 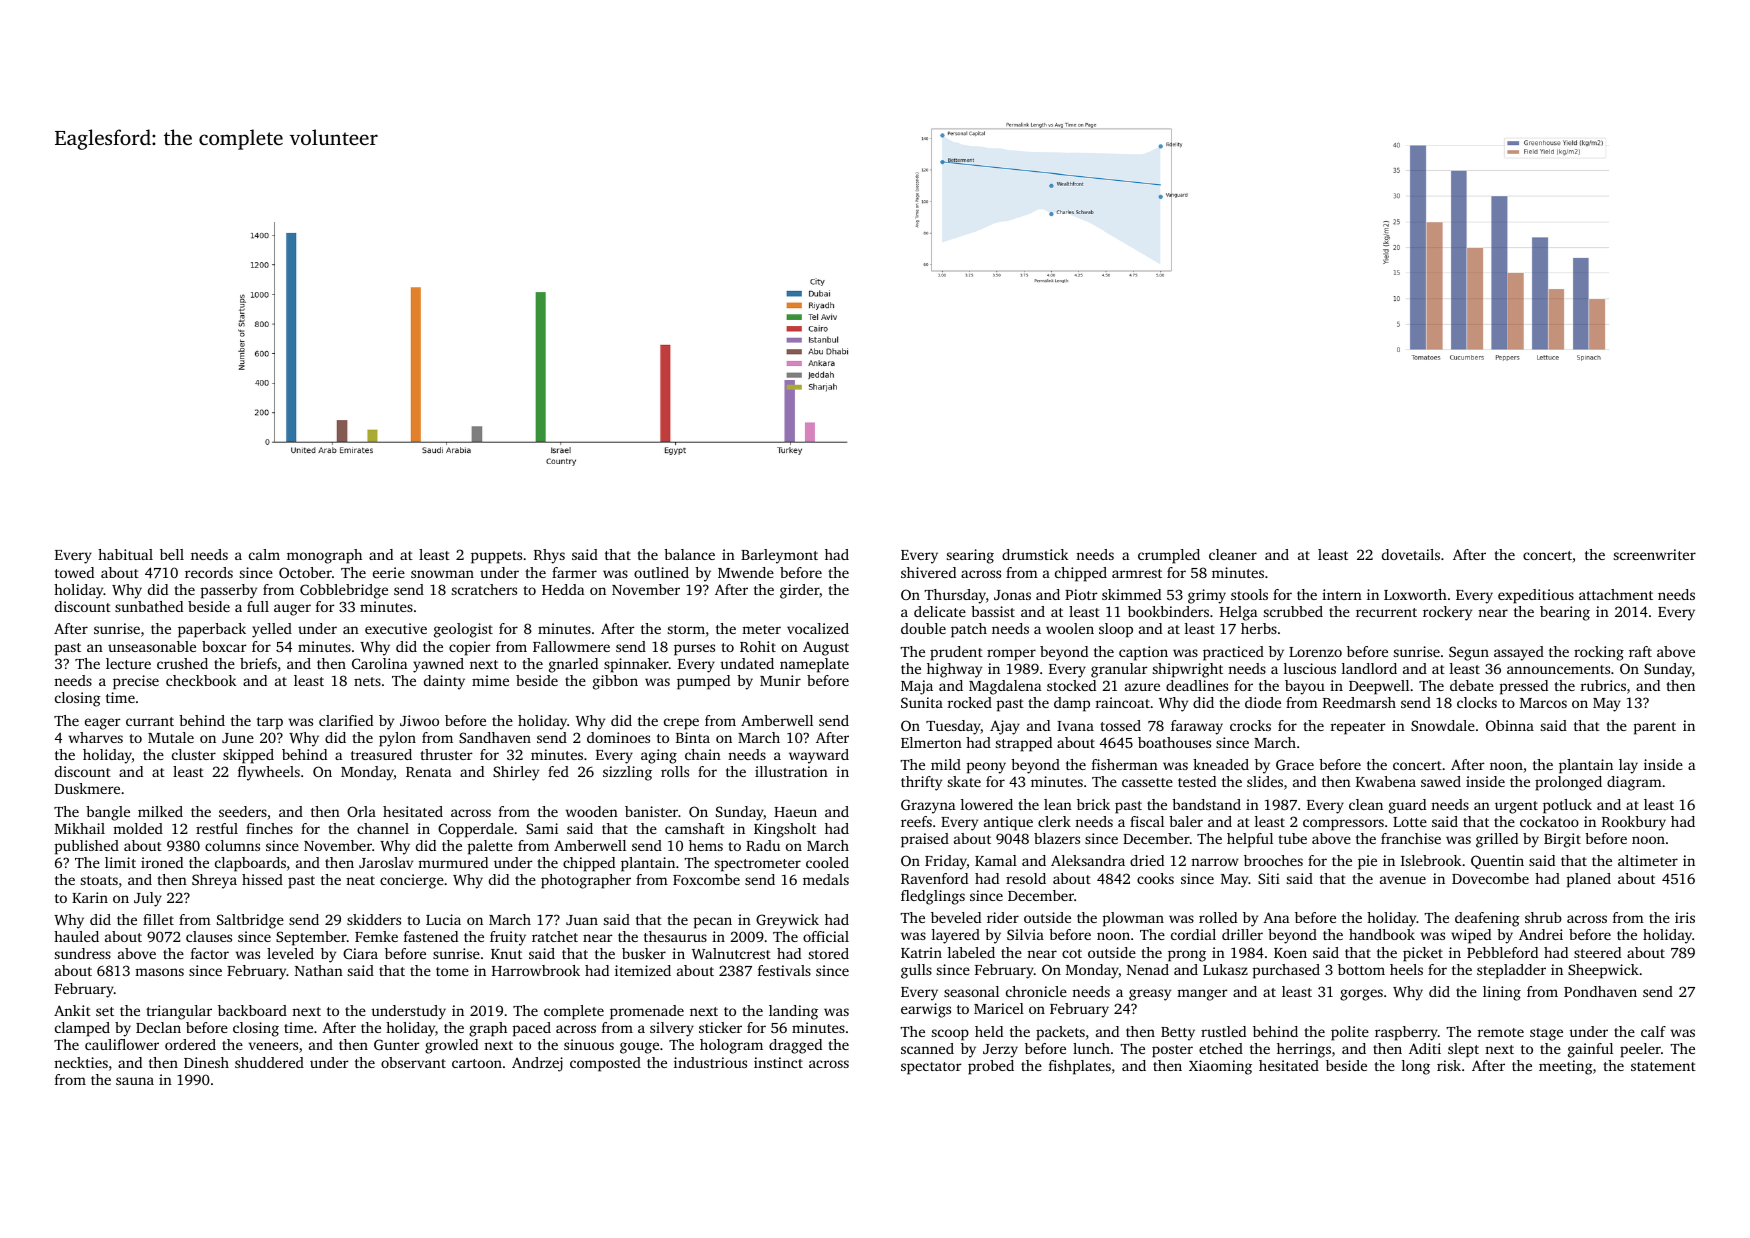 I want to click on lecture, so click(x=128, y=663).
